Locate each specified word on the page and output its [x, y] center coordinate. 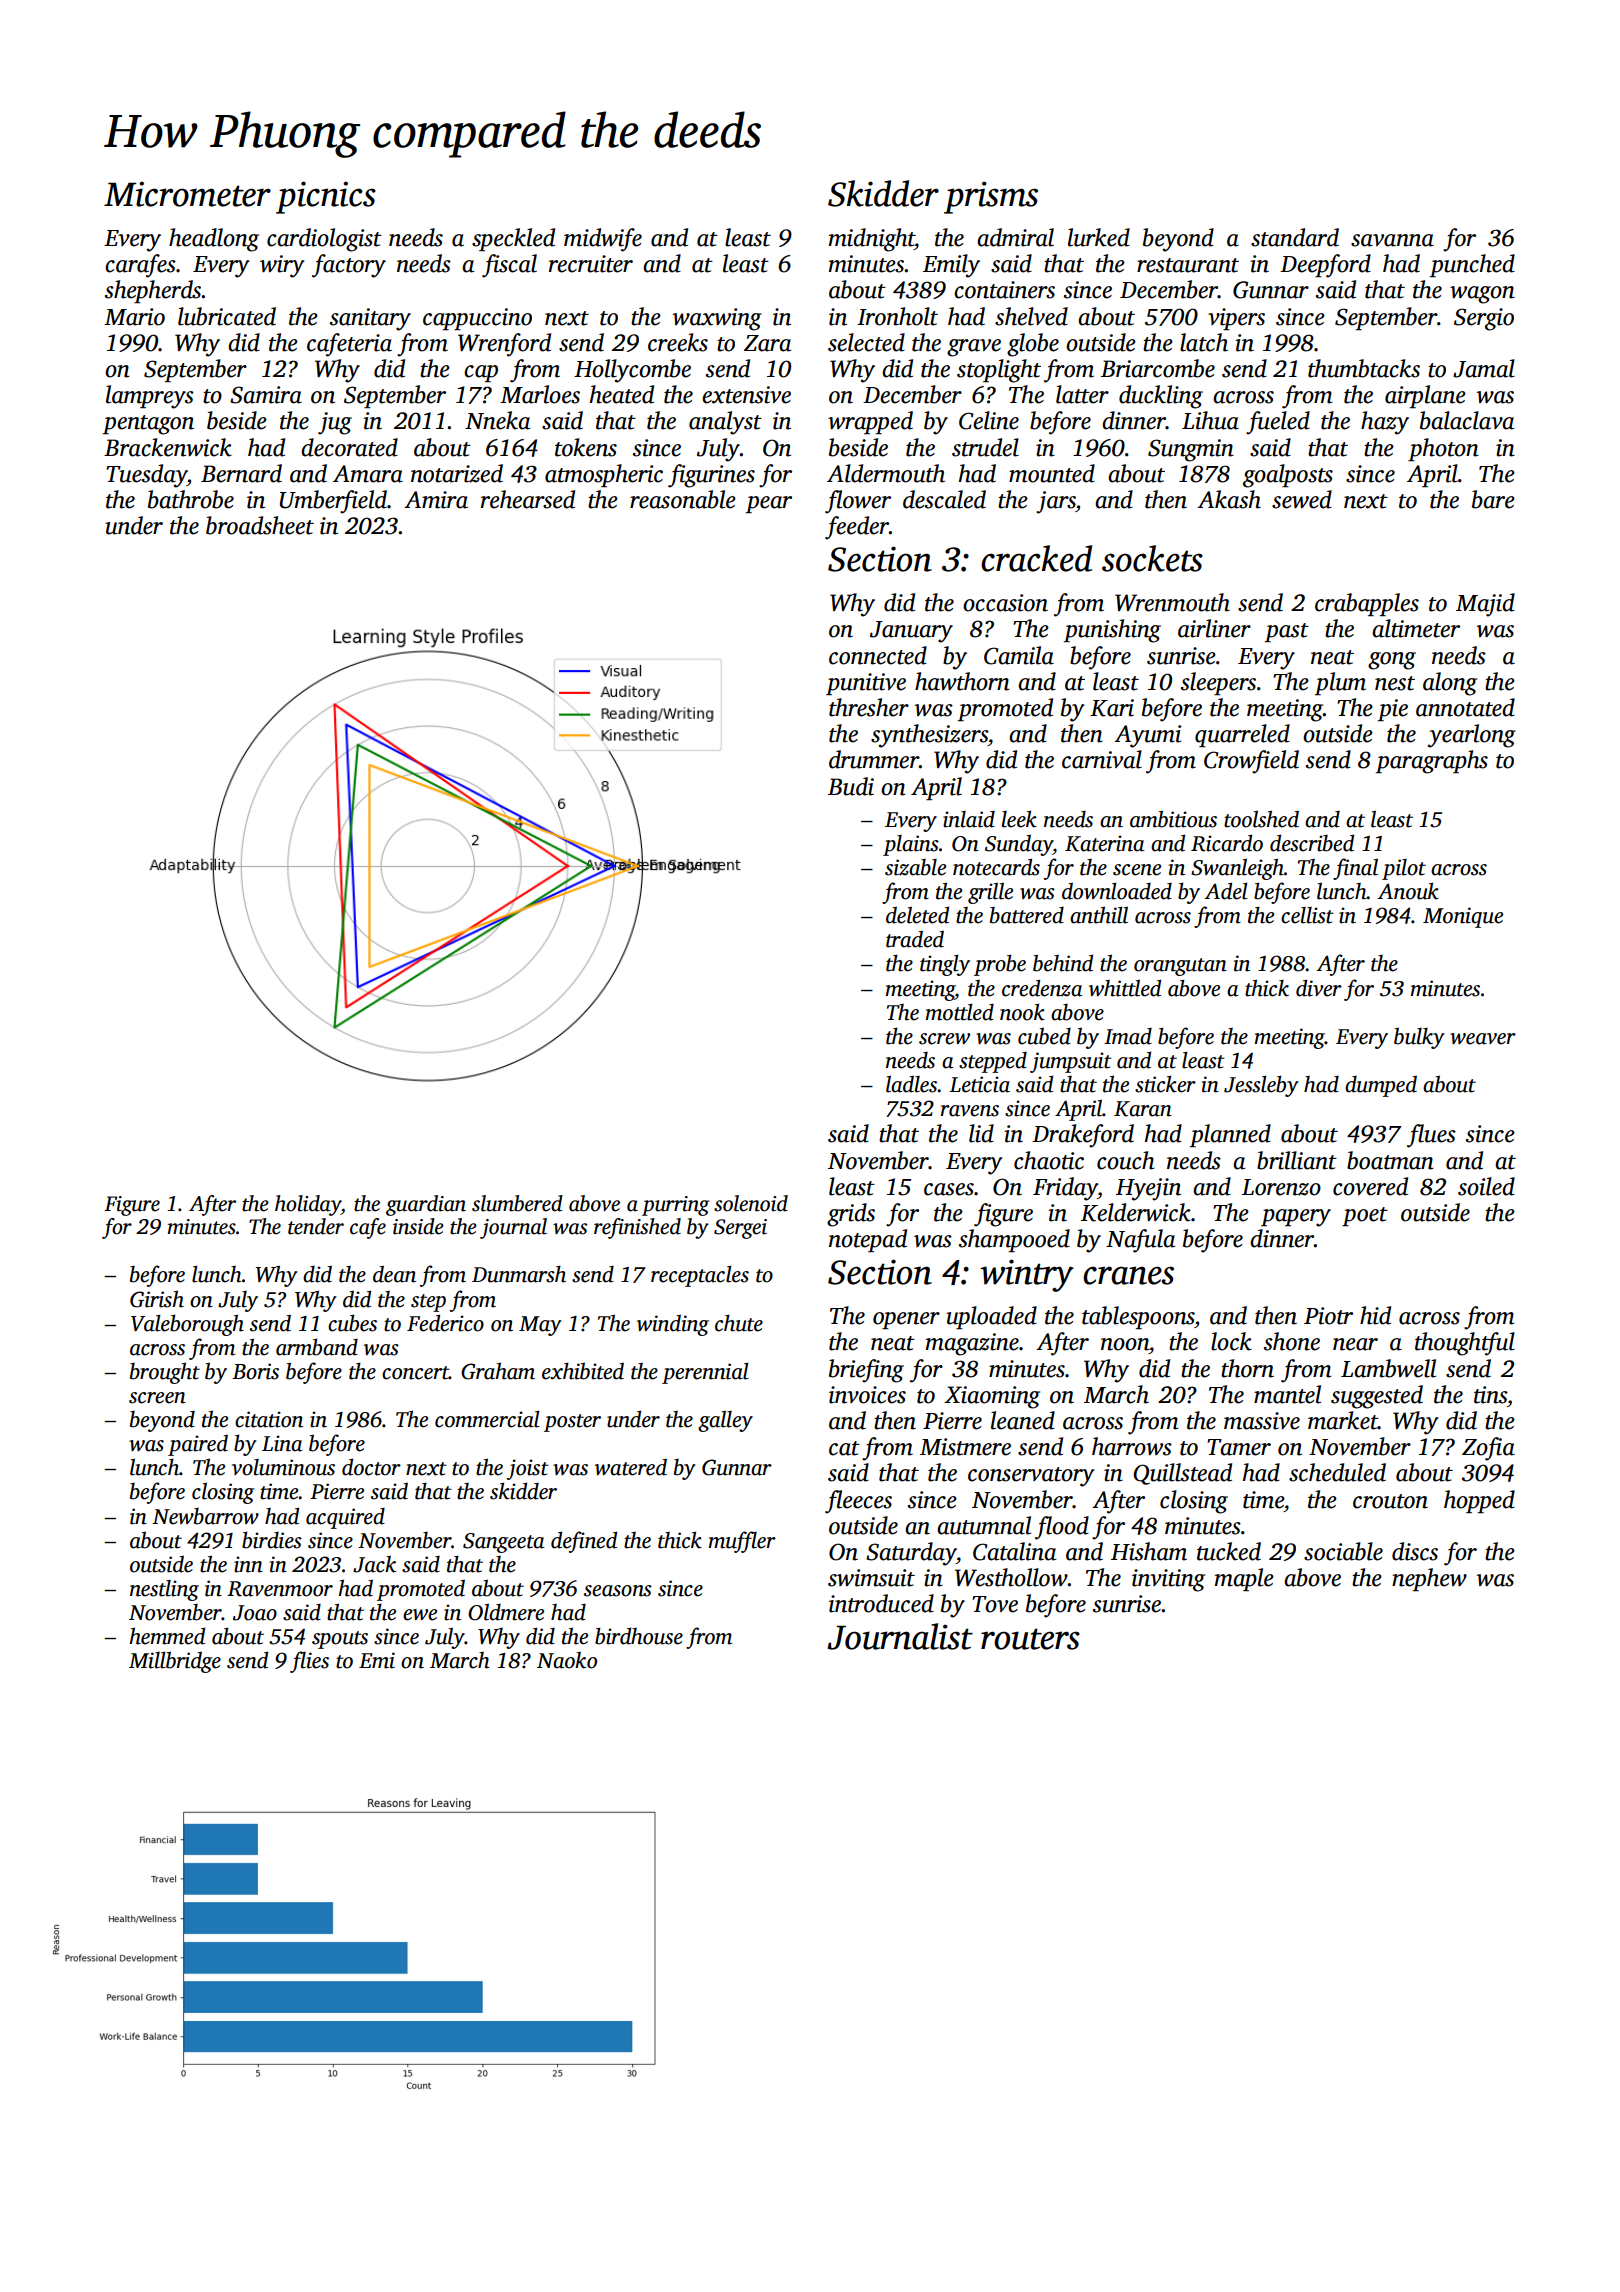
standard [1295, 237]
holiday [308, 1205]
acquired [345, 1518]
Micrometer [187, 194]
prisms [991, 197]
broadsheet [260, 525]
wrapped [870, 422]
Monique [1463, 917]
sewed [1302, 499]
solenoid [751, 1203]
